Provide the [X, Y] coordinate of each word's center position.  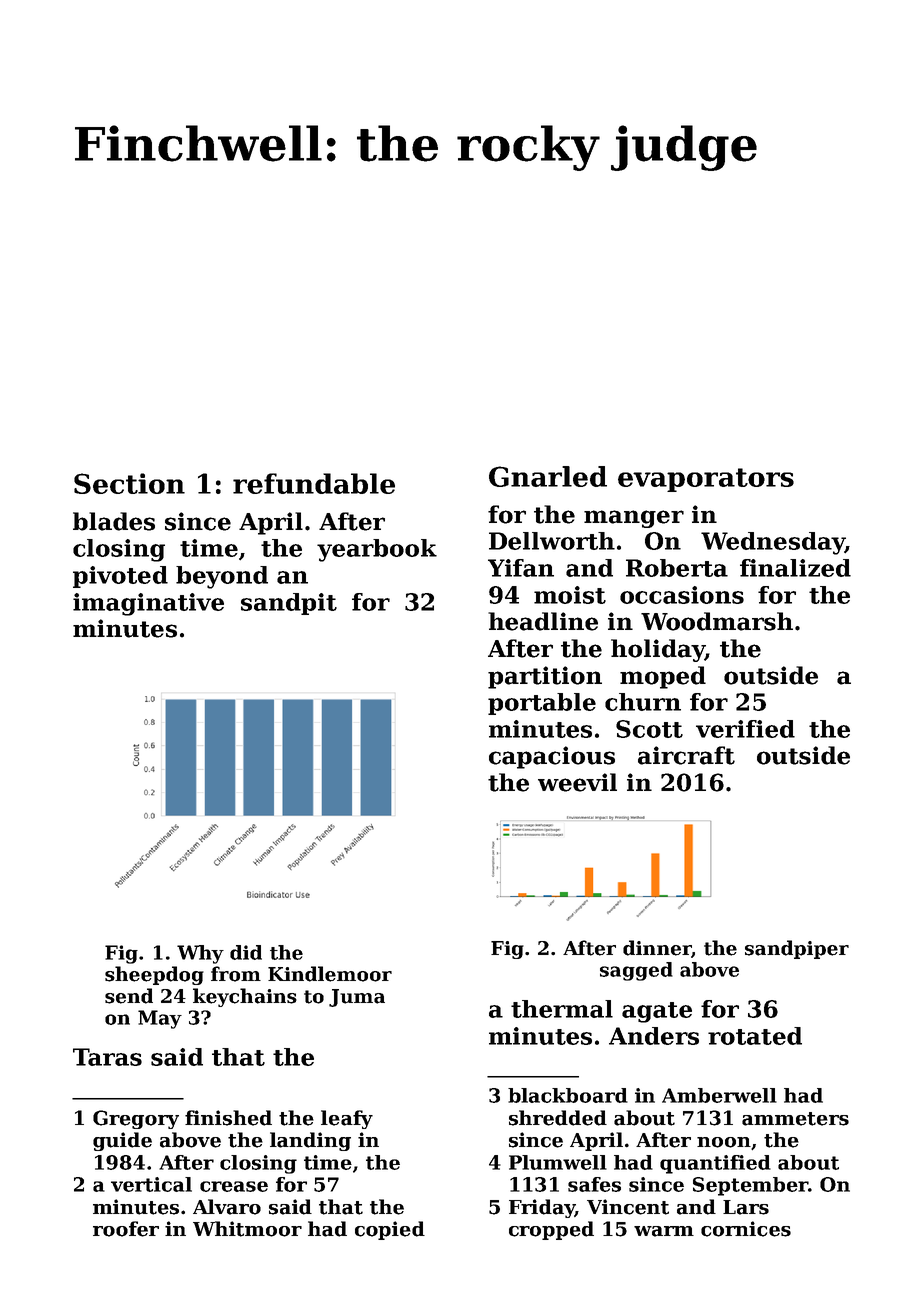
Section [129, 483]
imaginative [148, 604]
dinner [657, 948]
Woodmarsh [717, 621]
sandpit [289, 604]
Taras [107, 1057]
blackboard [568, 1095]
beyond [222, 577]
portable [542, 704]
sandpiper [797, 949]
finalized [795, 568]
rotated [755, 1036]
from [236, 974]
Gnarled [548, 476]
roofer [126, 1229]
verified [745, 729]
